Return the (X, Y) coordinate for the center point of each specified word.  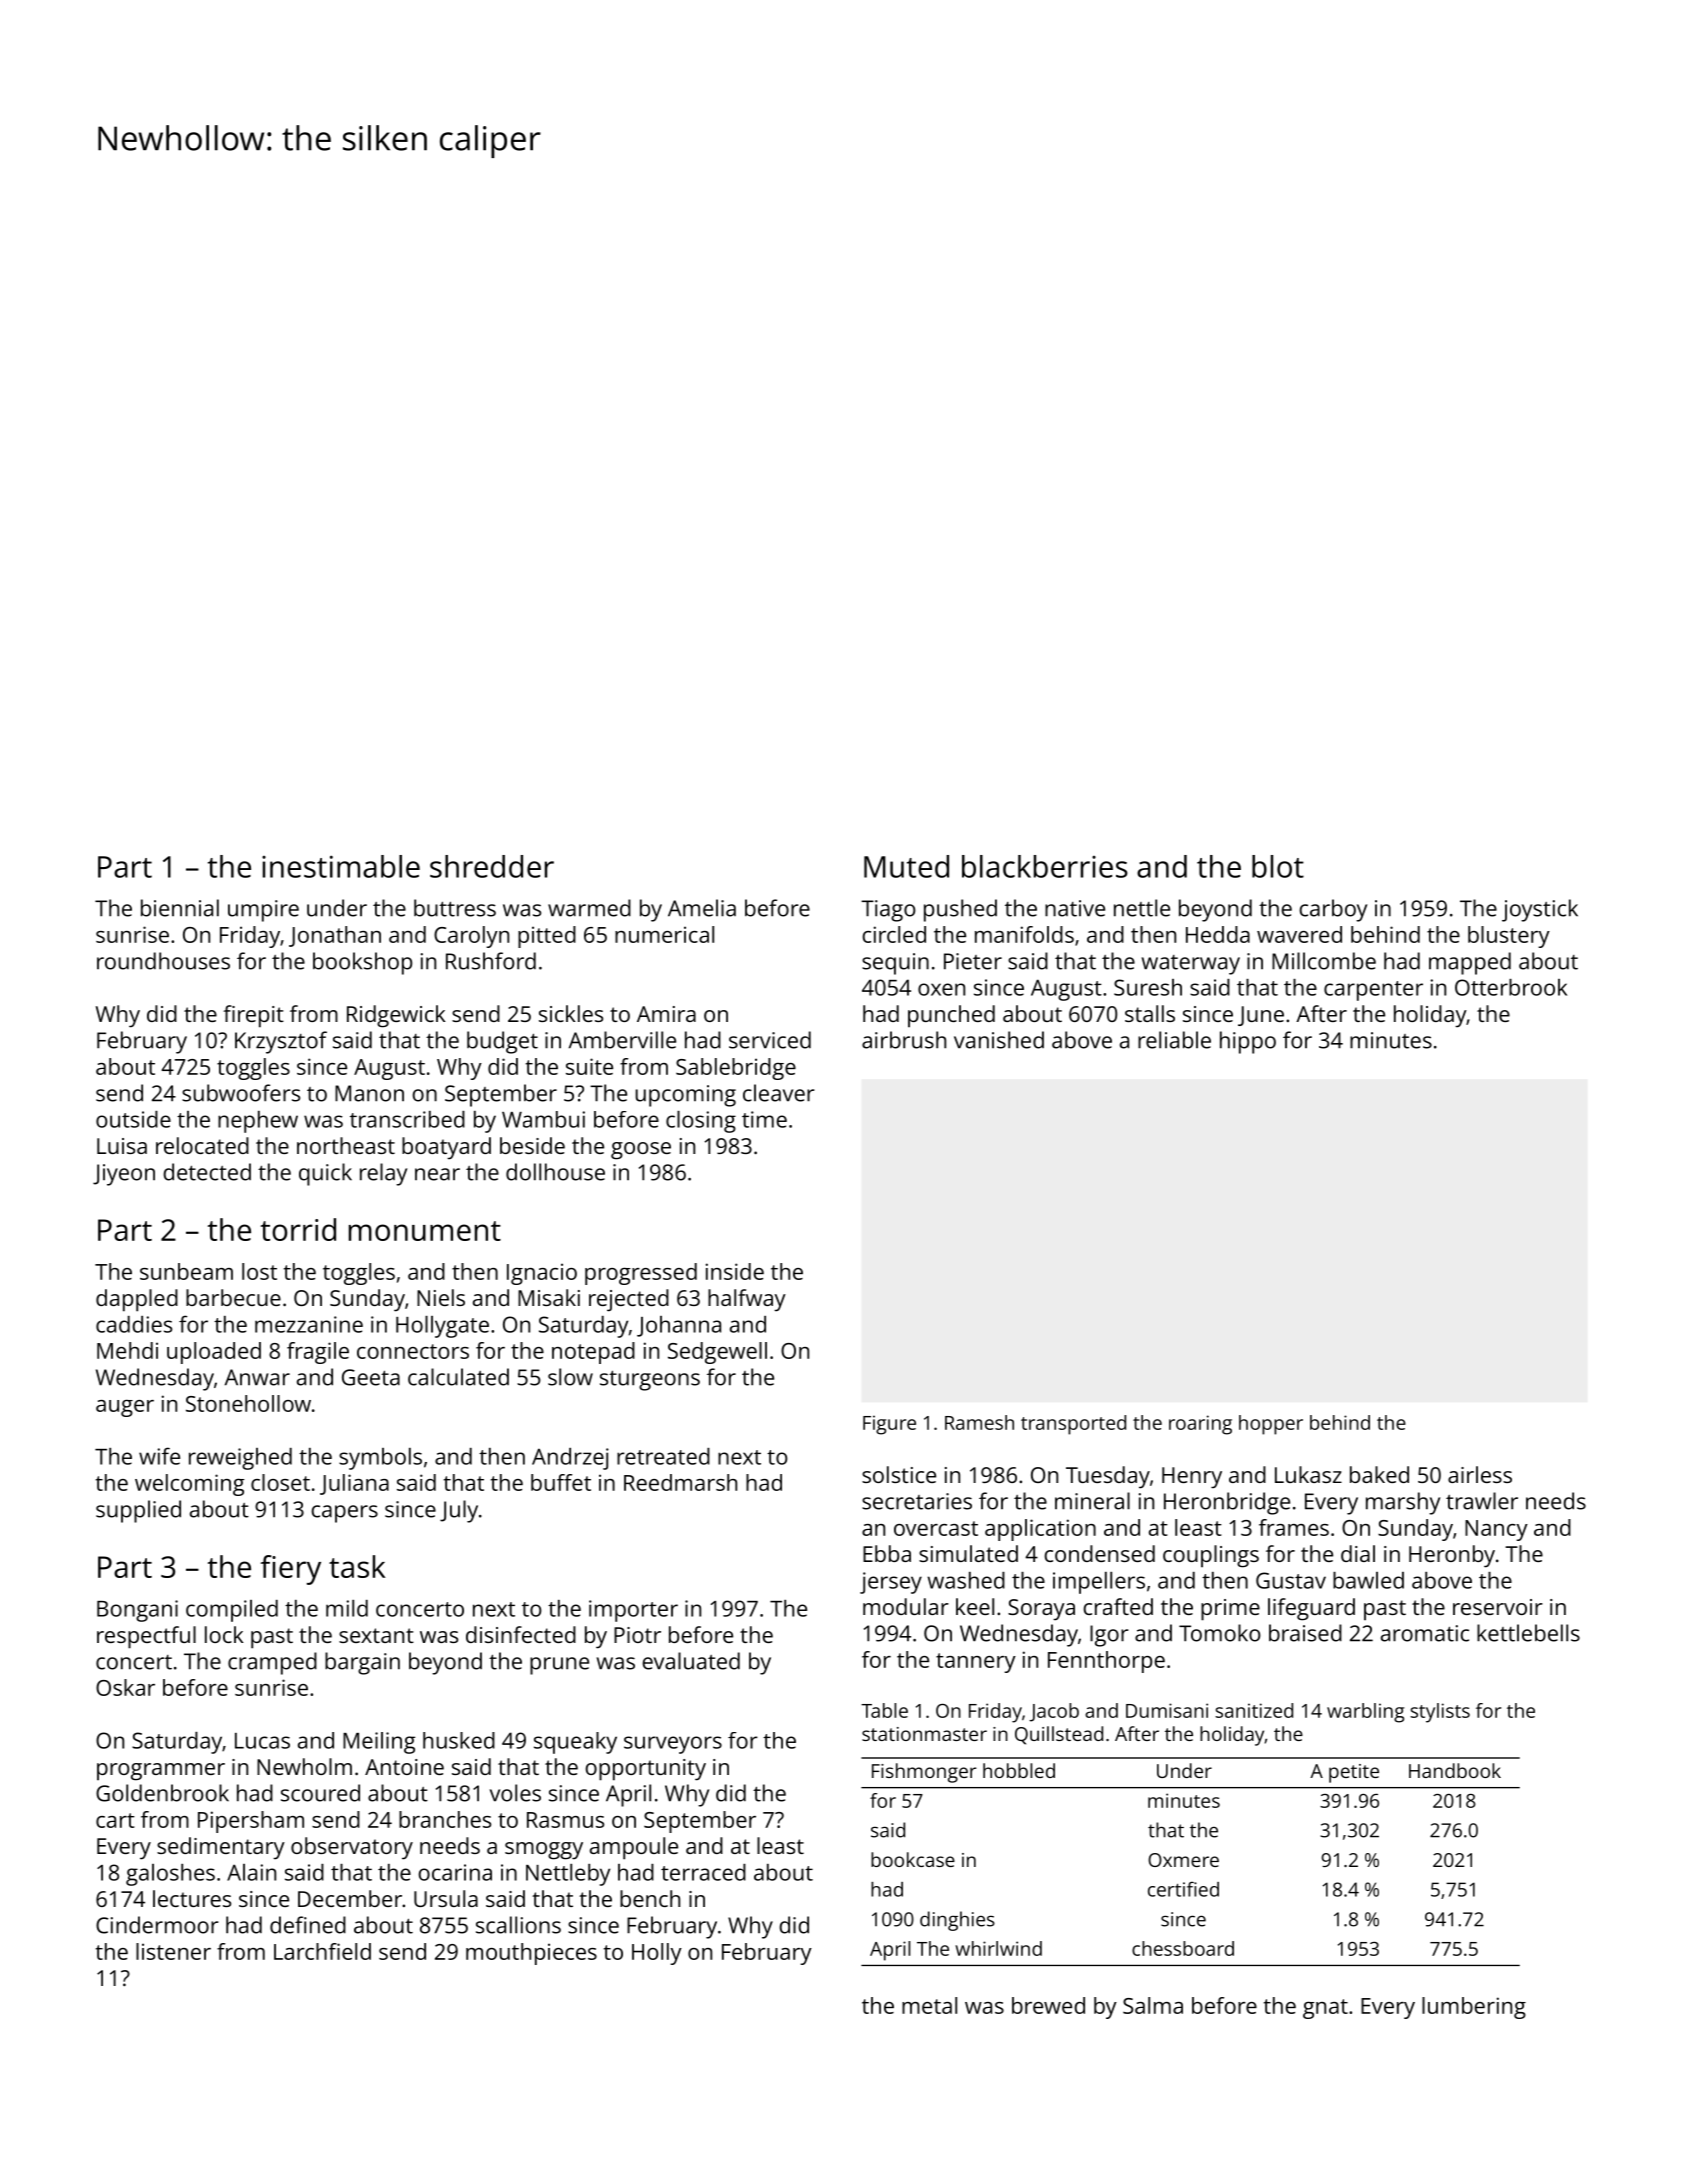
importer (633, 1611)
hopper (1271, 1425)
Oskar (125, 1687)
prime (1230, 1610)
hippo (1248, 1042)
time (764, 1119)
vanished (999, 1040)
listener (173, 1951)
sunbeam (186, 1271)
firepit (253, 1016)
